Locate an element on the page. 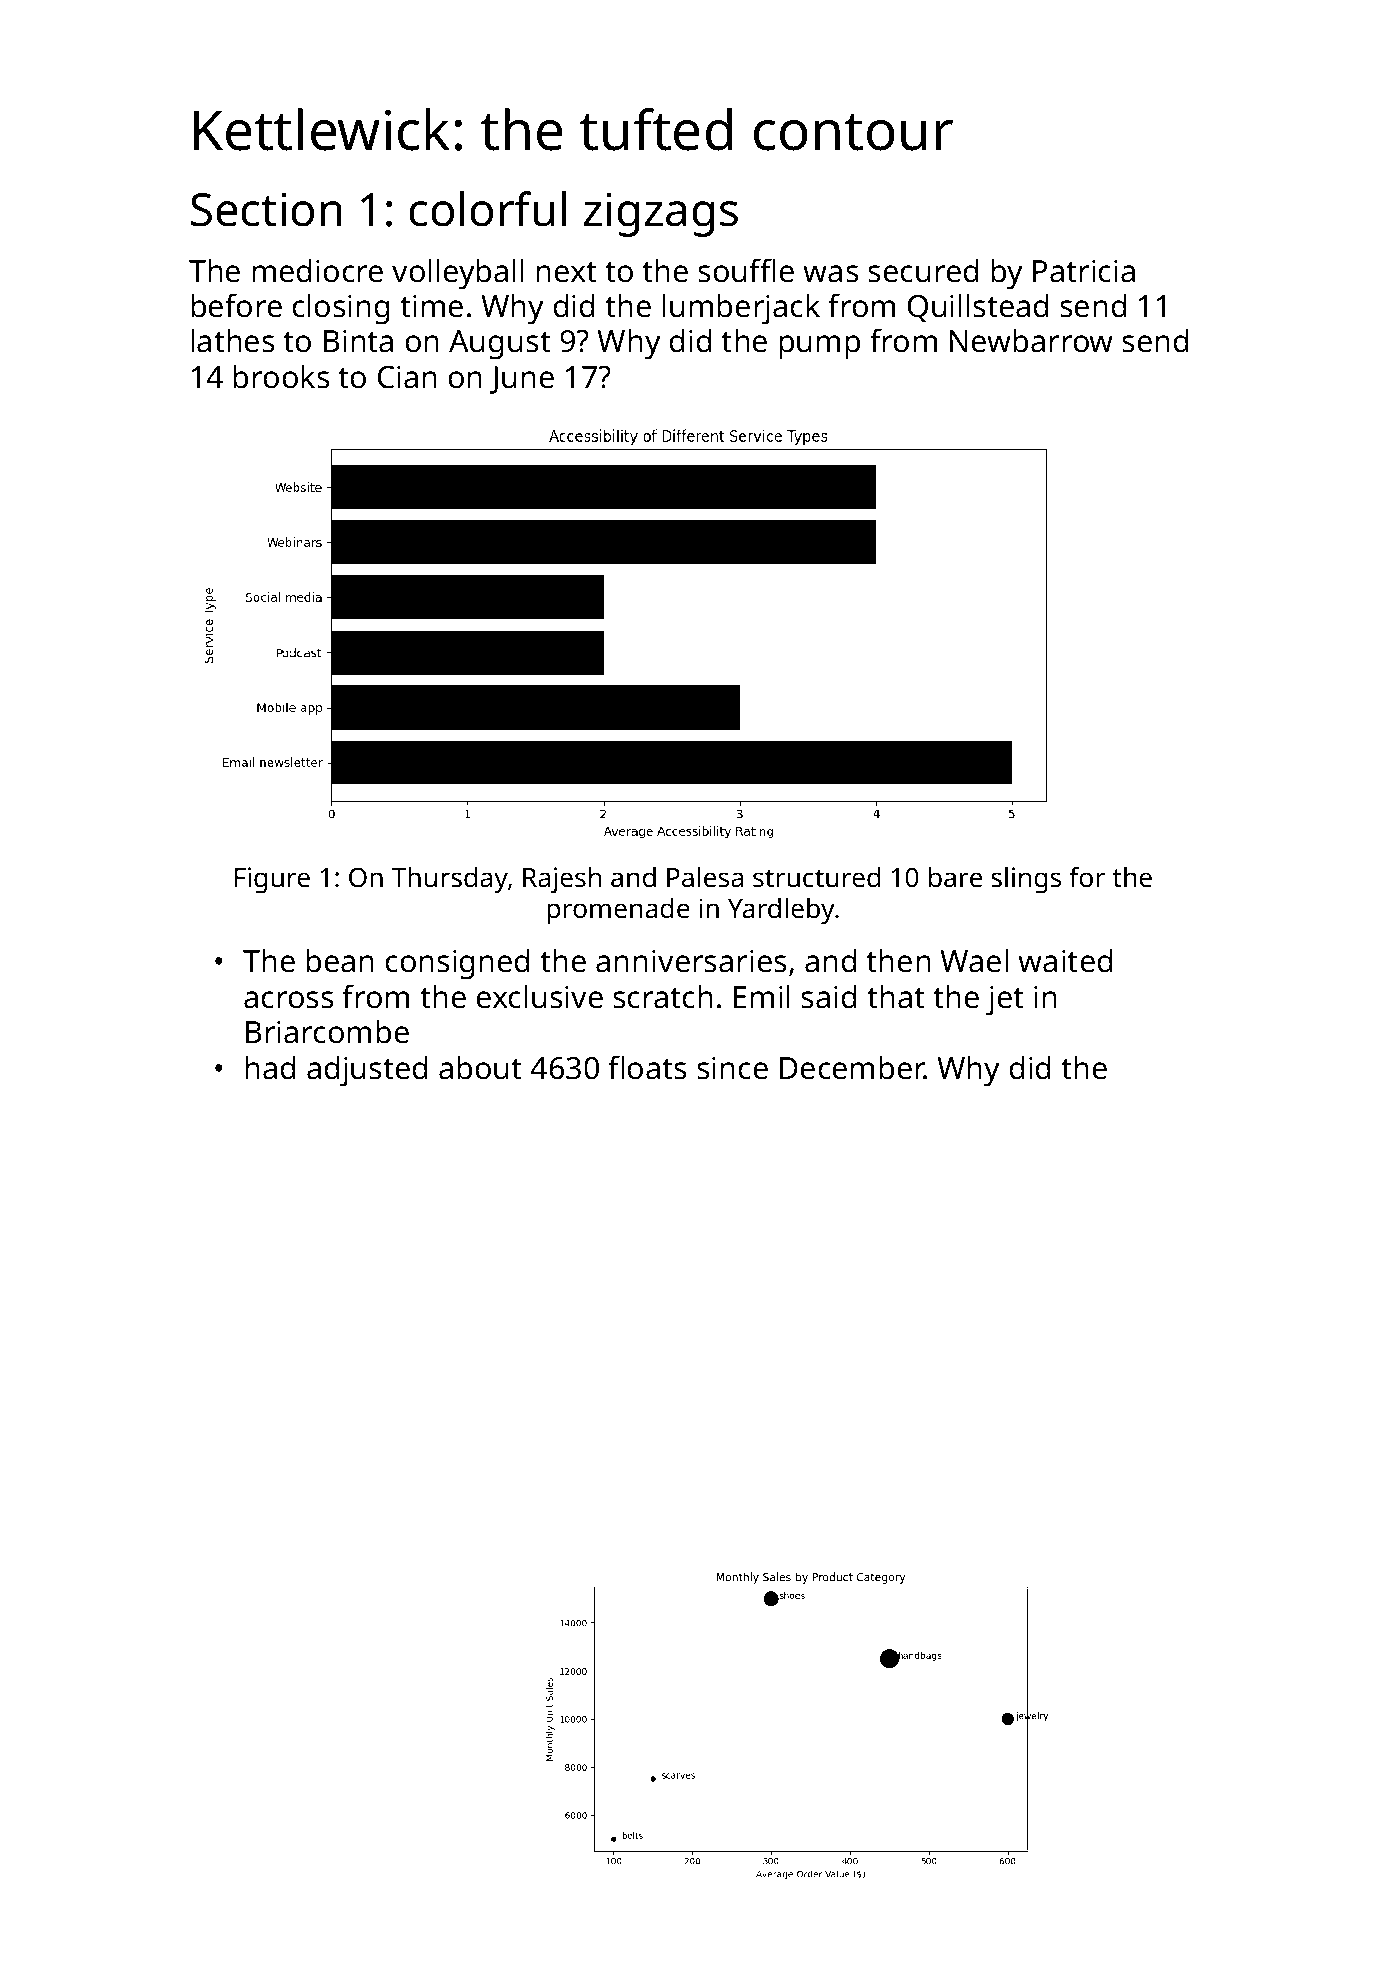 The width and height of the page is (1386, 1969). pump is located at coordinates (819, 347).
